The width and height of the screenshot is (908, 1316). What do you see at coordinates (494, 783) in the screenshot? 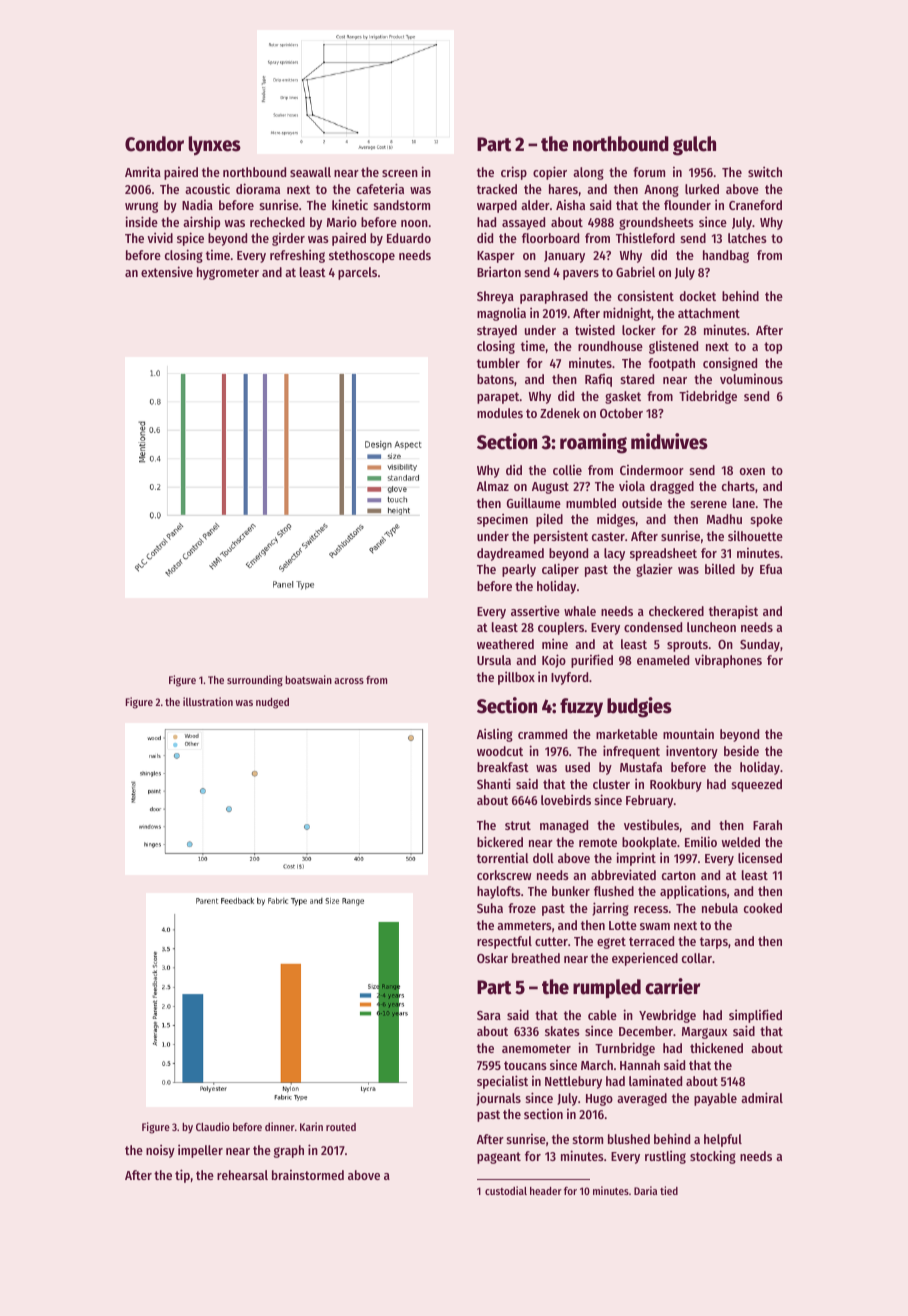
I see `Shanti` at bounding box center [494, 783].
